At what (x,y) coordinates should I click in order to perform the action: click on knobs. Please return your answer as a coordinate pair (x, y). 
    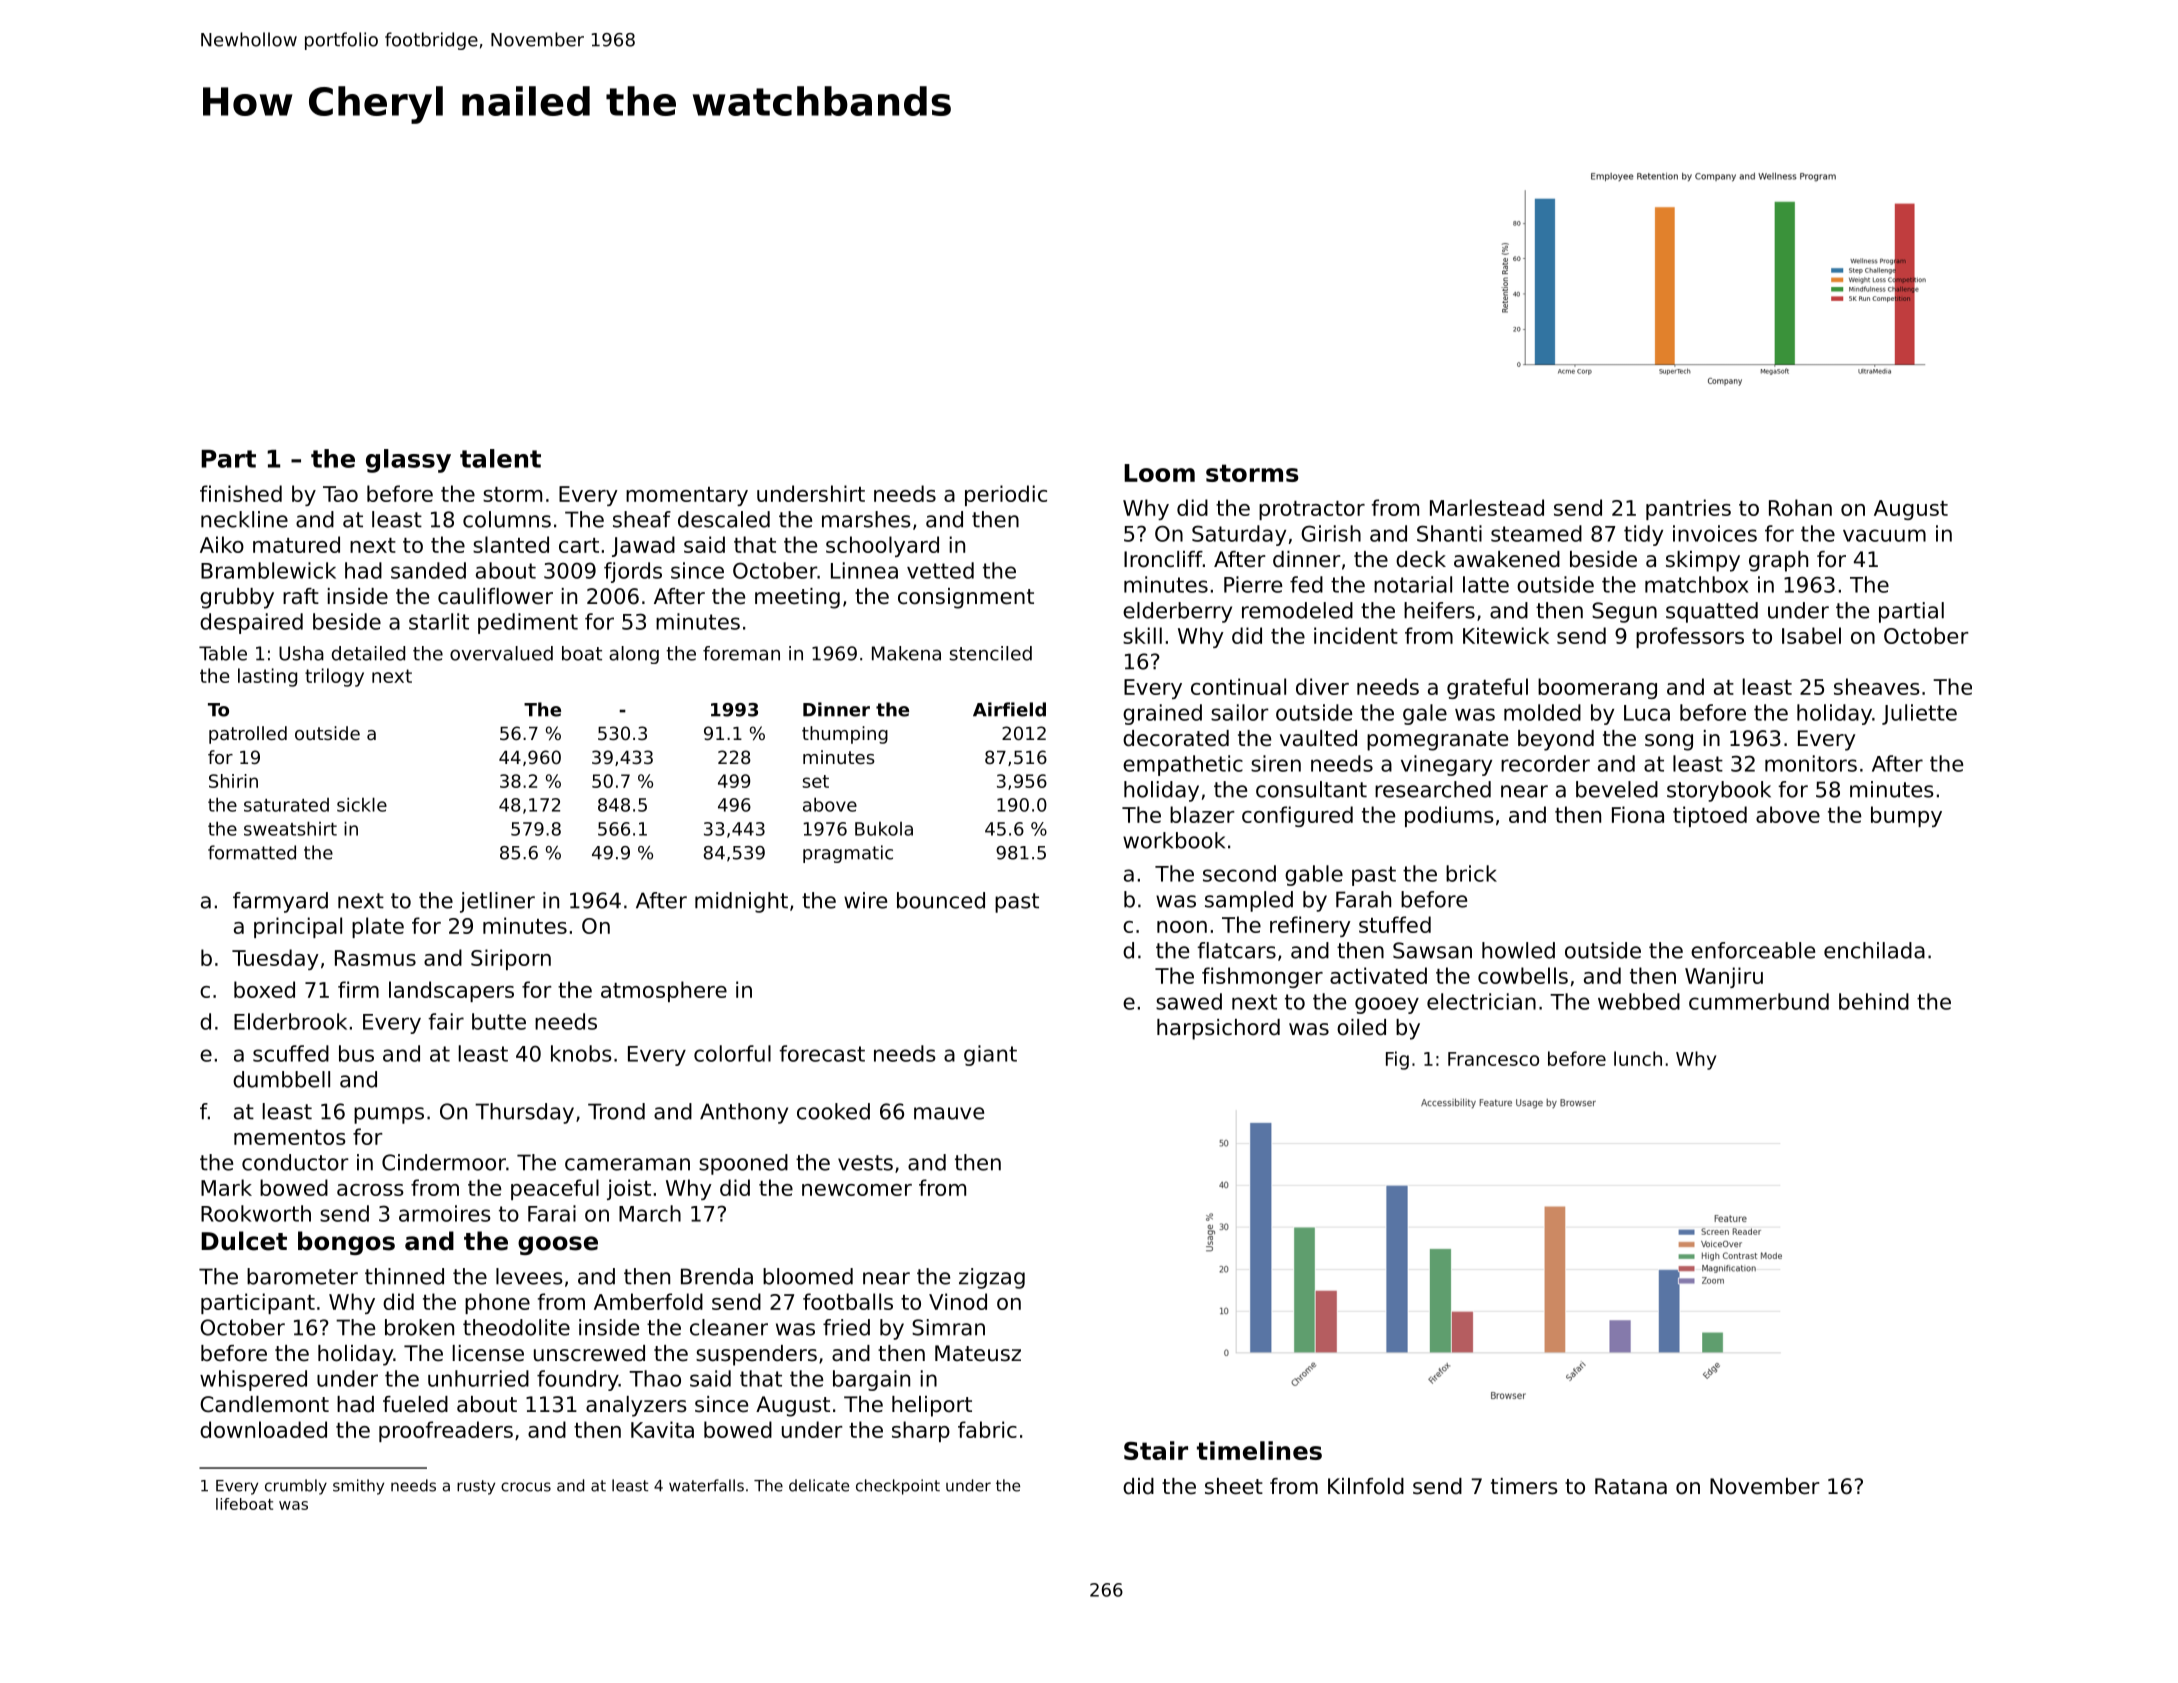
    Looking at the image, I should click on (581, 1053).
